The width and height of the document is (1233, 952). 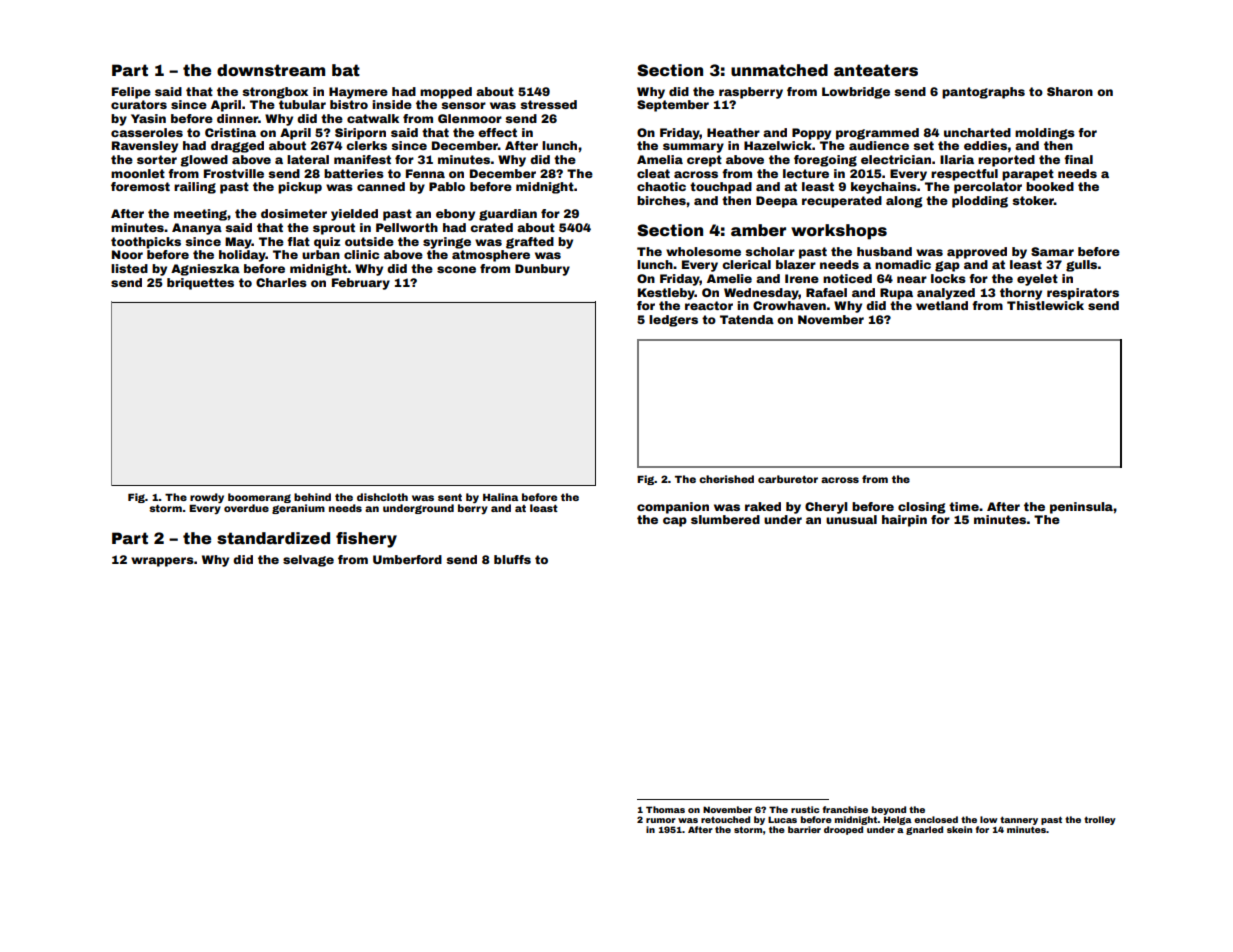 I want to click on selvage, so click(x=308, y=561).
